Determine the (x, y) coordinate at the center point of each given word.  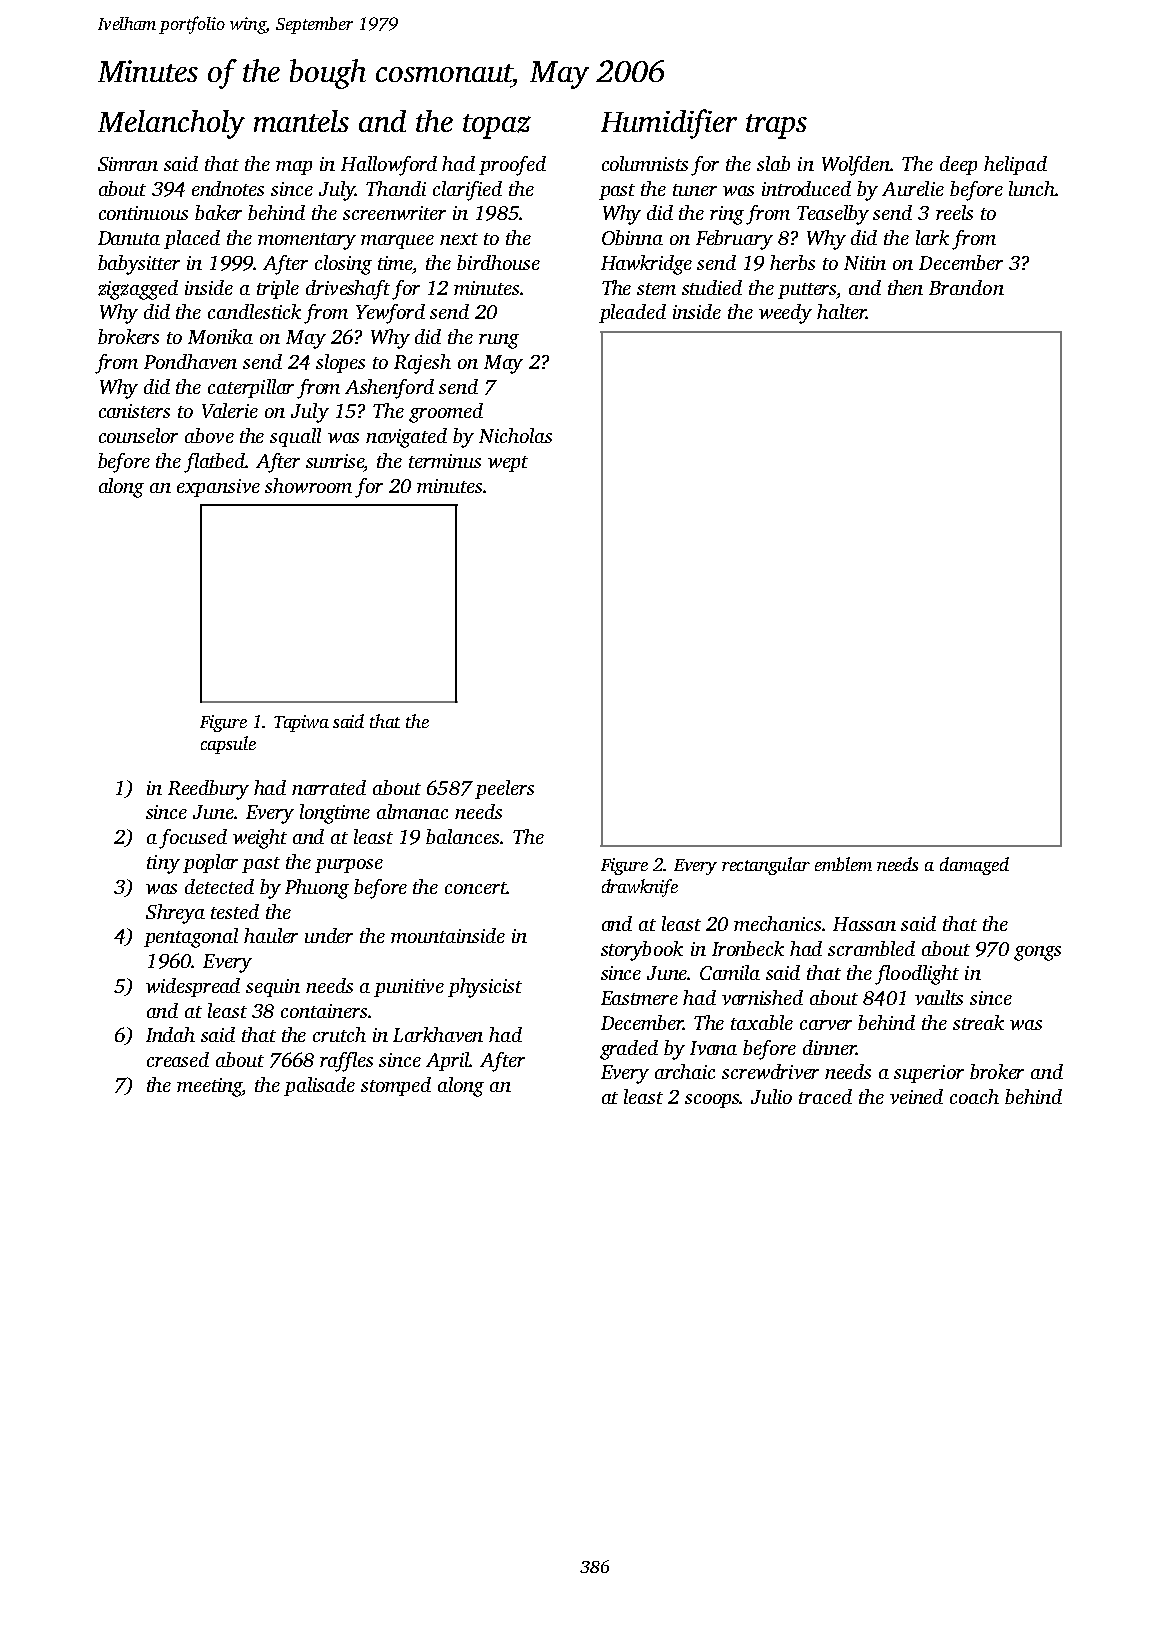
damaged (974, 866)
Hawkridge (646, 265)
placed (192, 239)
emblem (843, 864)
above (209, 435)
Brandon (966, 287)
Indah (170, 1034)
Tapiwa (301, 723)
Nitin (865, 263)
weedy (785, 314)
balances (462, 836)
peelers (504, 789)
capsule (228, 745)
